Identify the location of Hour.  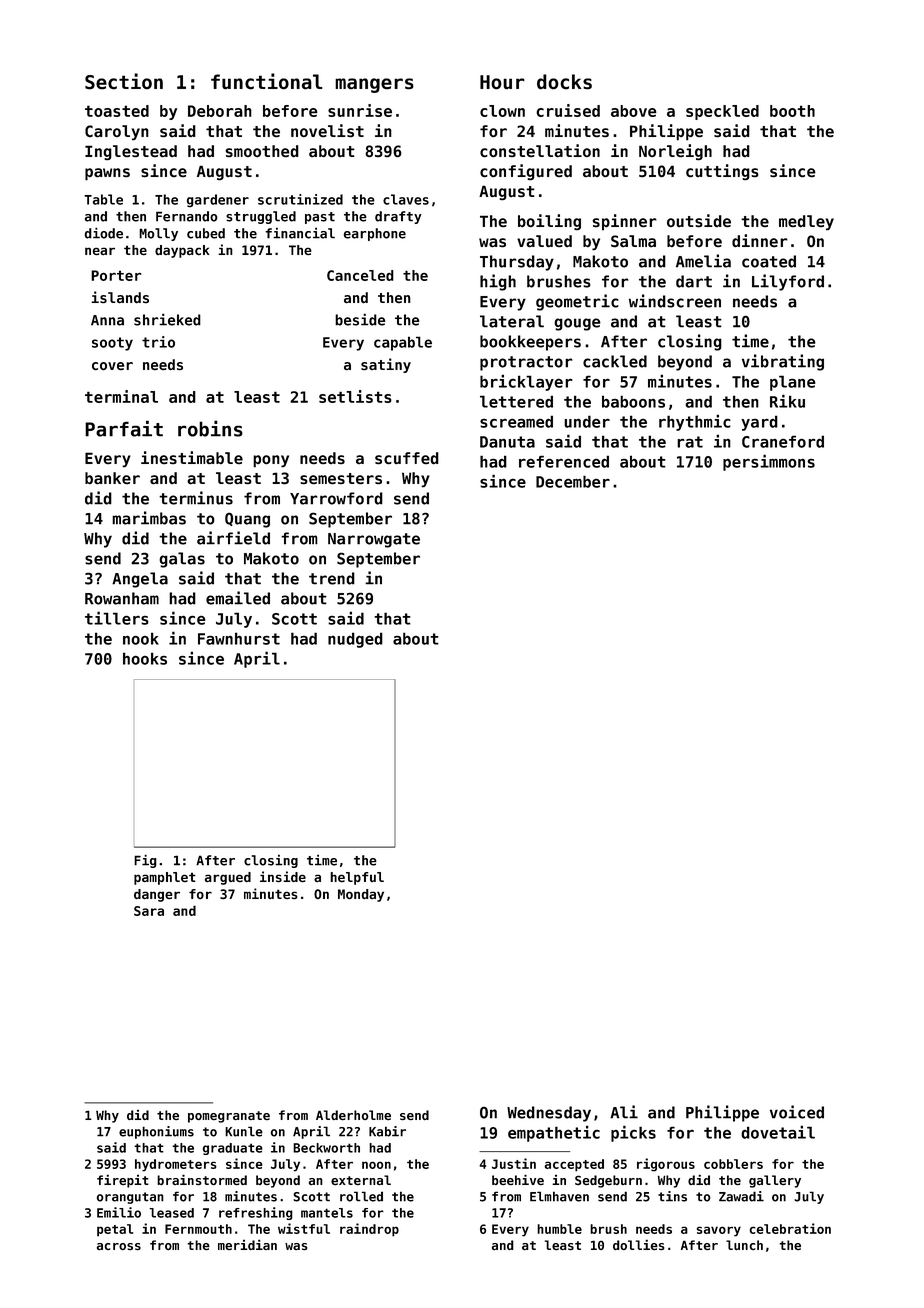
(502, 82).
